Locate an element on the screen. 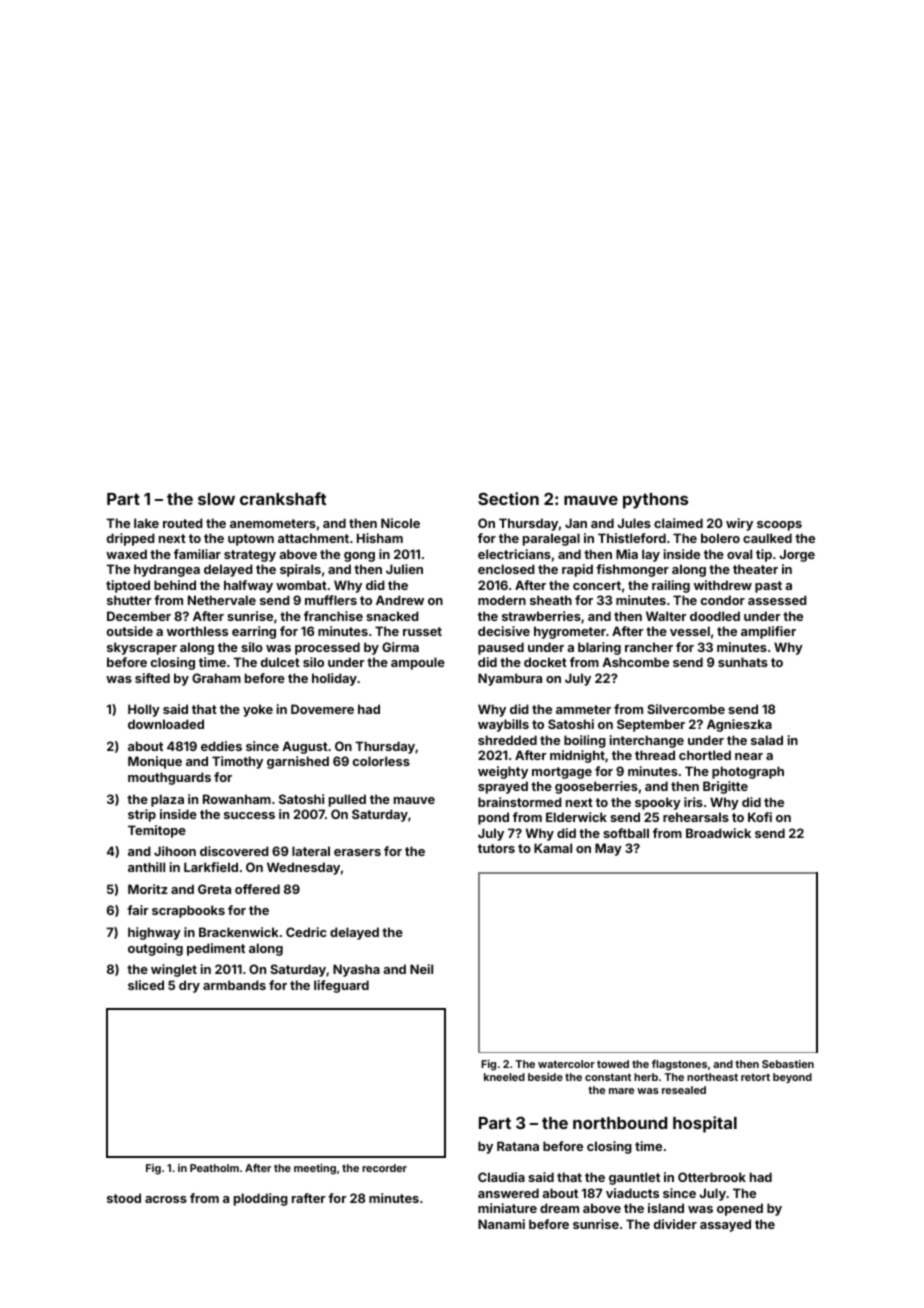 The height and width of the screenshot is (1308, 924). slow is located at coordinates (216, 499).
